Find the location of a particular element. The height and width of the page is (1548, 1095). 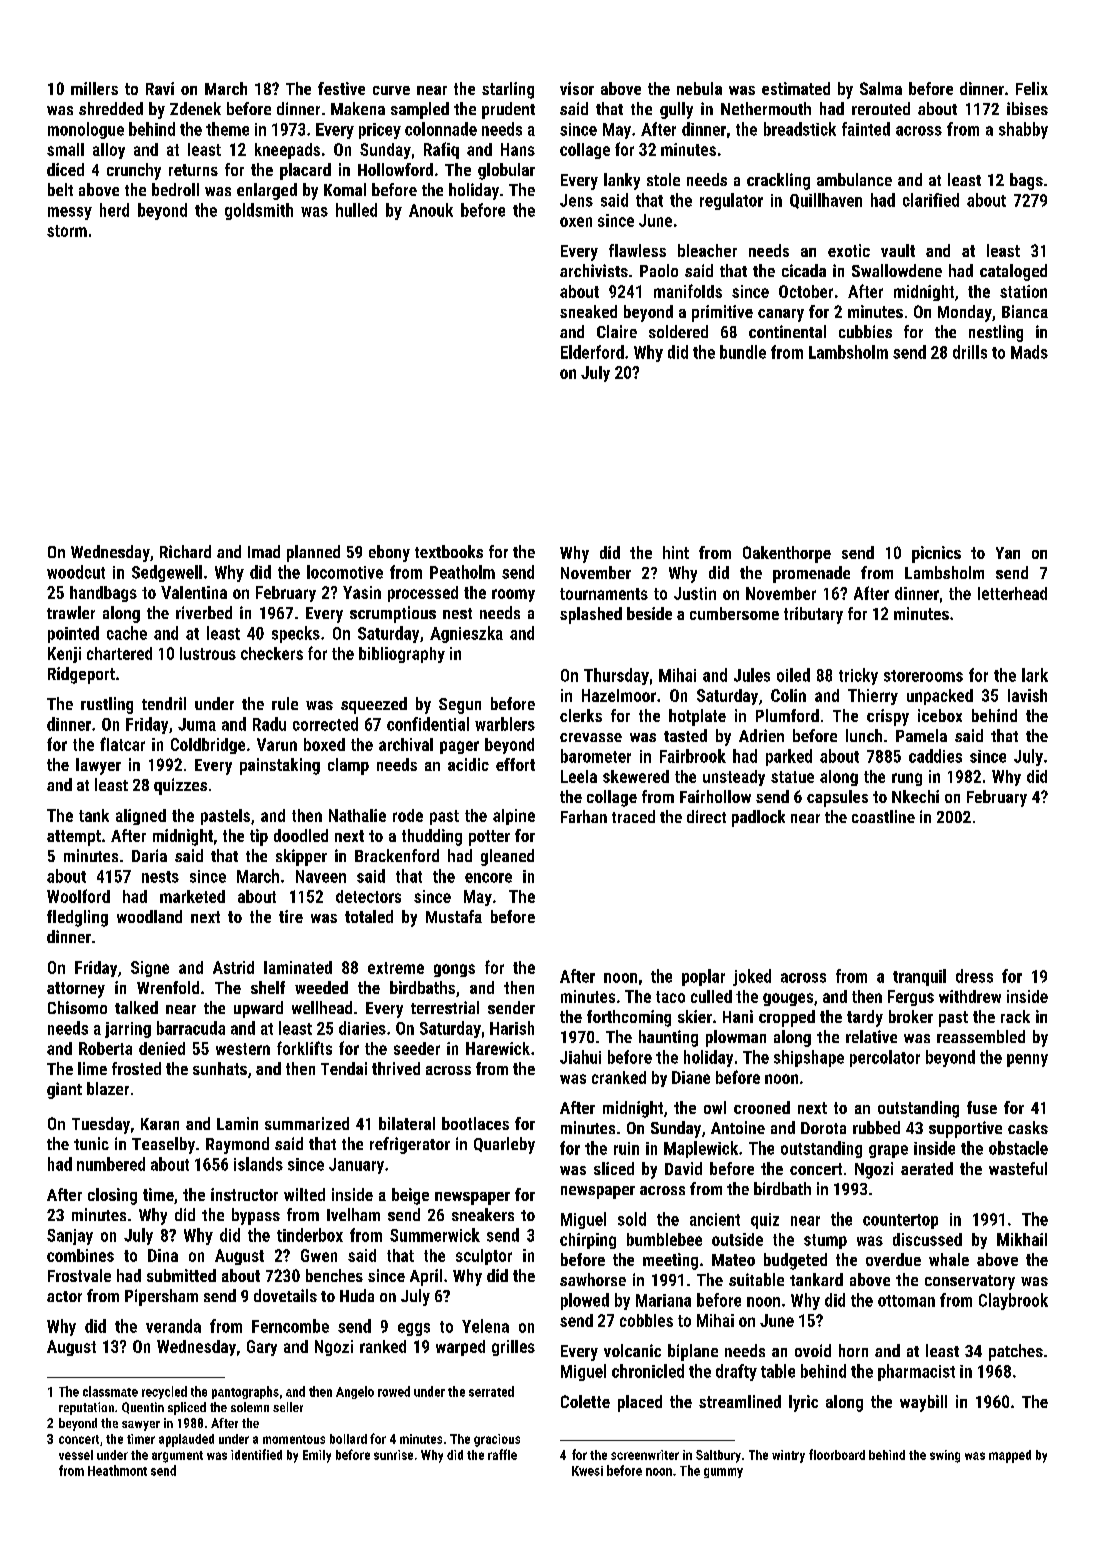

Coldbridge is located at coordinates (208, 746).
